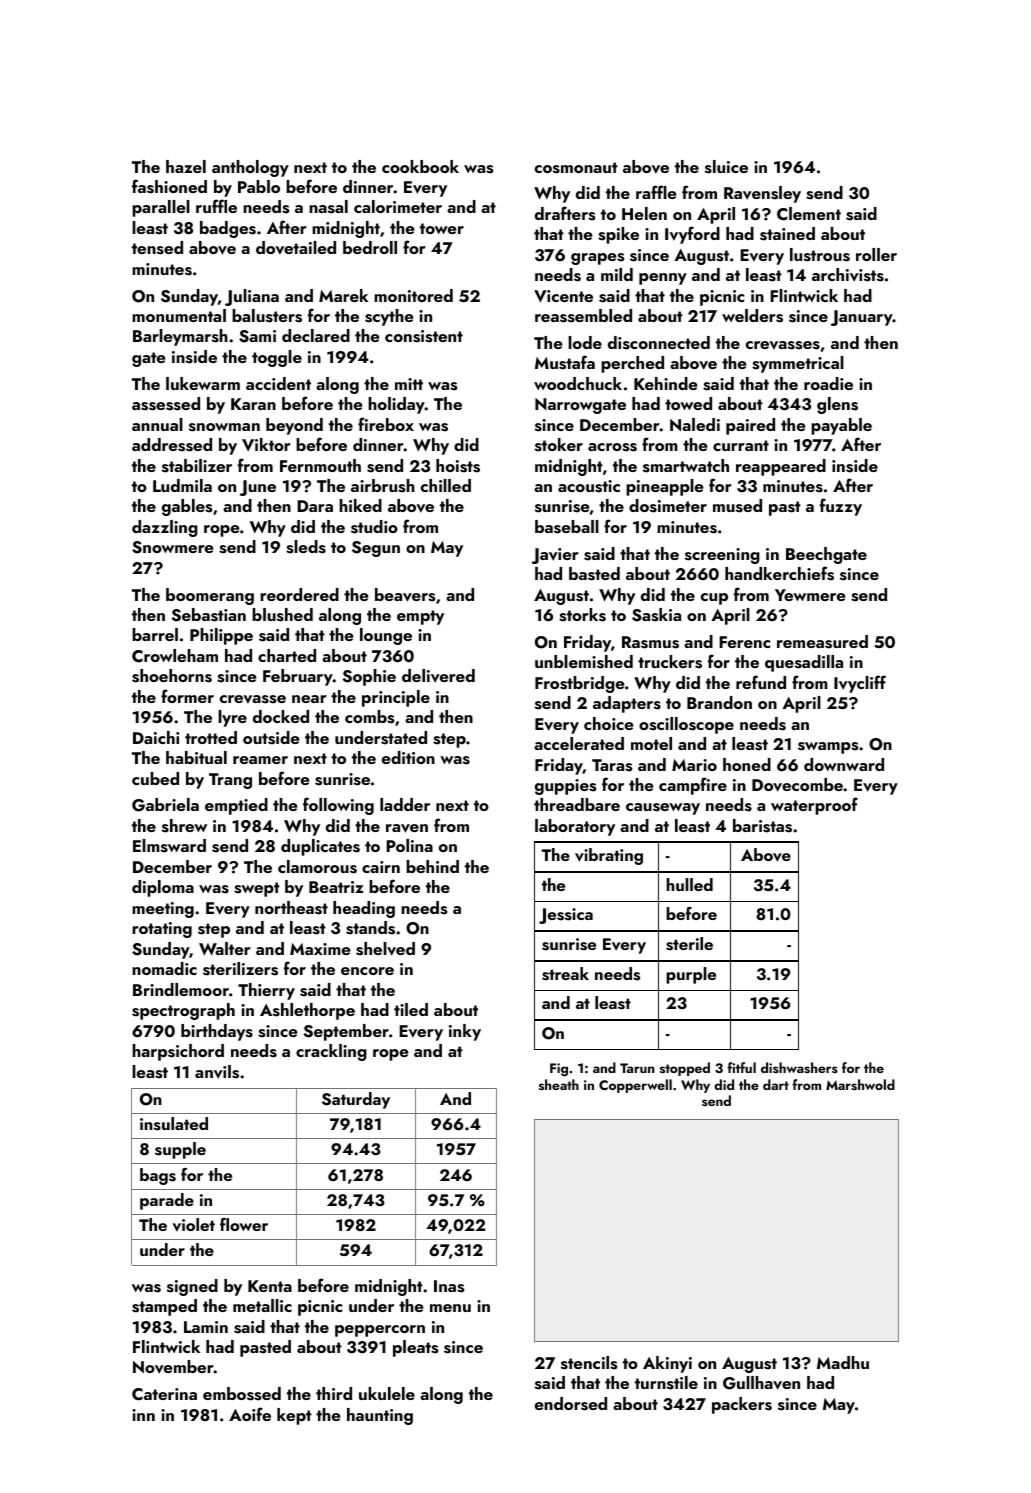 The image size is (1031, 1493). What do you see at coordinates (722, 556) in the image?
I see `screening` at bounding box center [722, 556].
